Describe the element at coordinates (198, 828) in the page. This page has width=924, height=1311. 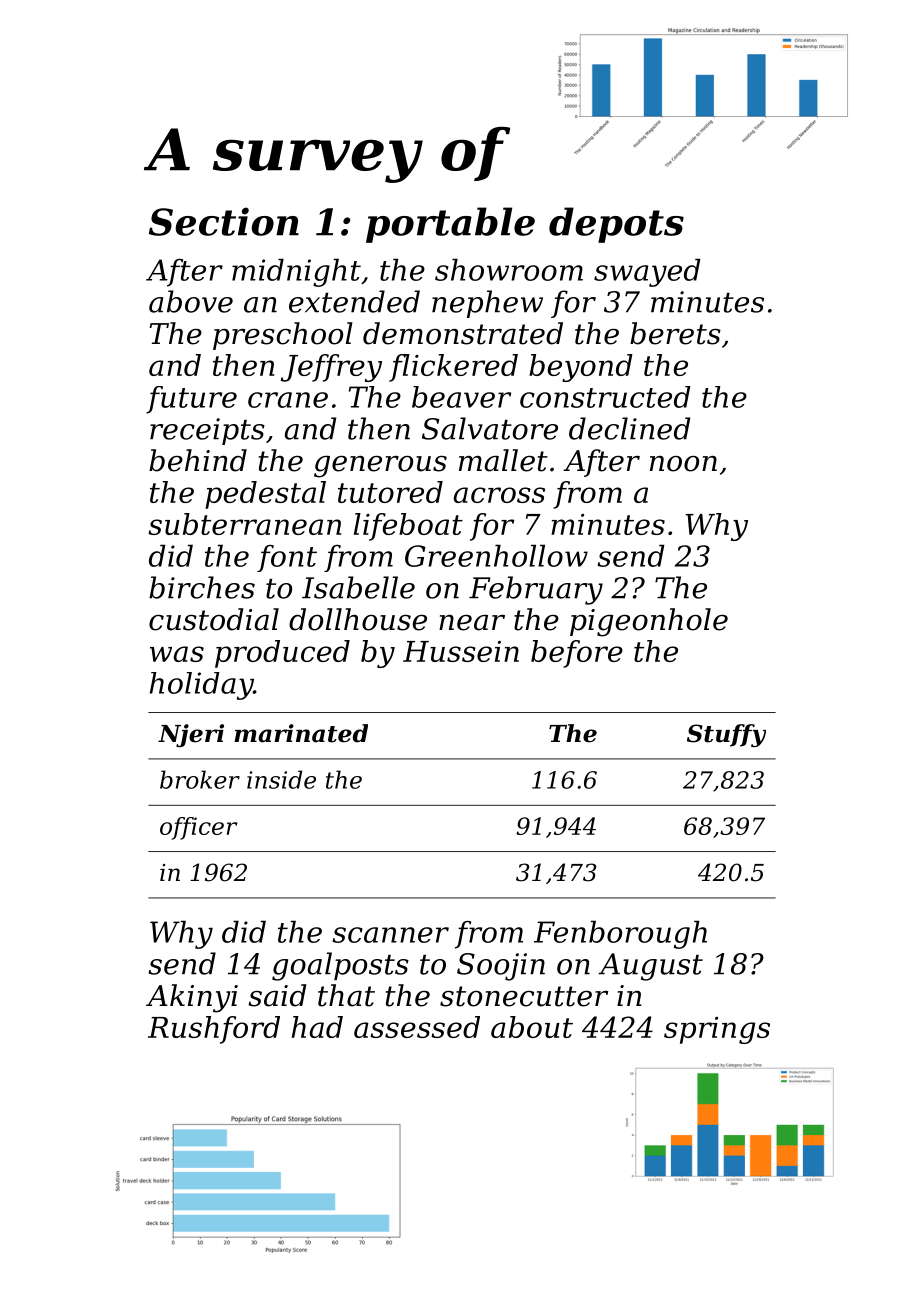
I see `officer` at that location.
